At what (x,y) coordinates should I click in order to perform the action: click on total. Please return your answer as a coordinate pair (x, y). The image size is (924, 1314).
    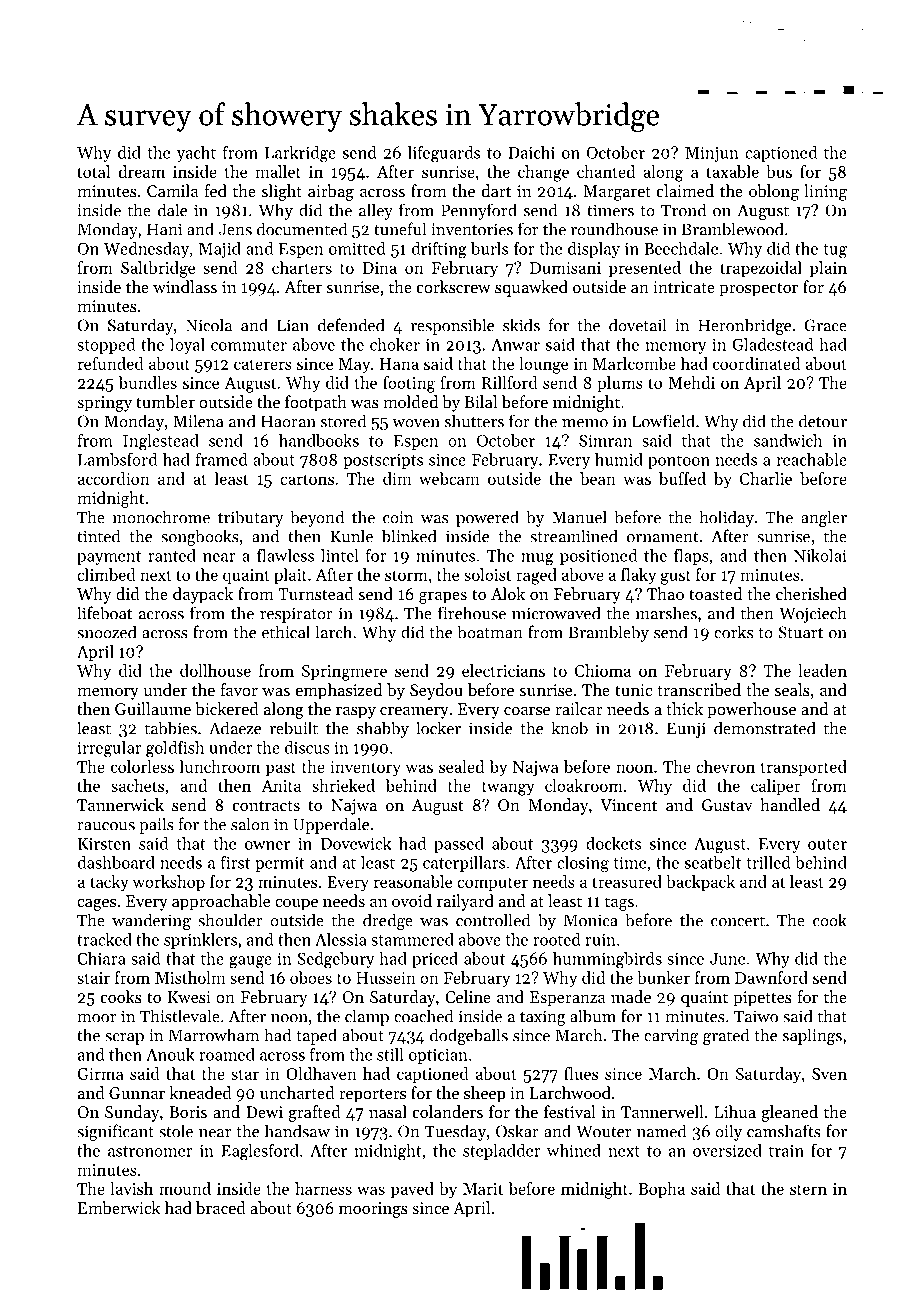
    Looking at the image, I should click on (93, 171).
